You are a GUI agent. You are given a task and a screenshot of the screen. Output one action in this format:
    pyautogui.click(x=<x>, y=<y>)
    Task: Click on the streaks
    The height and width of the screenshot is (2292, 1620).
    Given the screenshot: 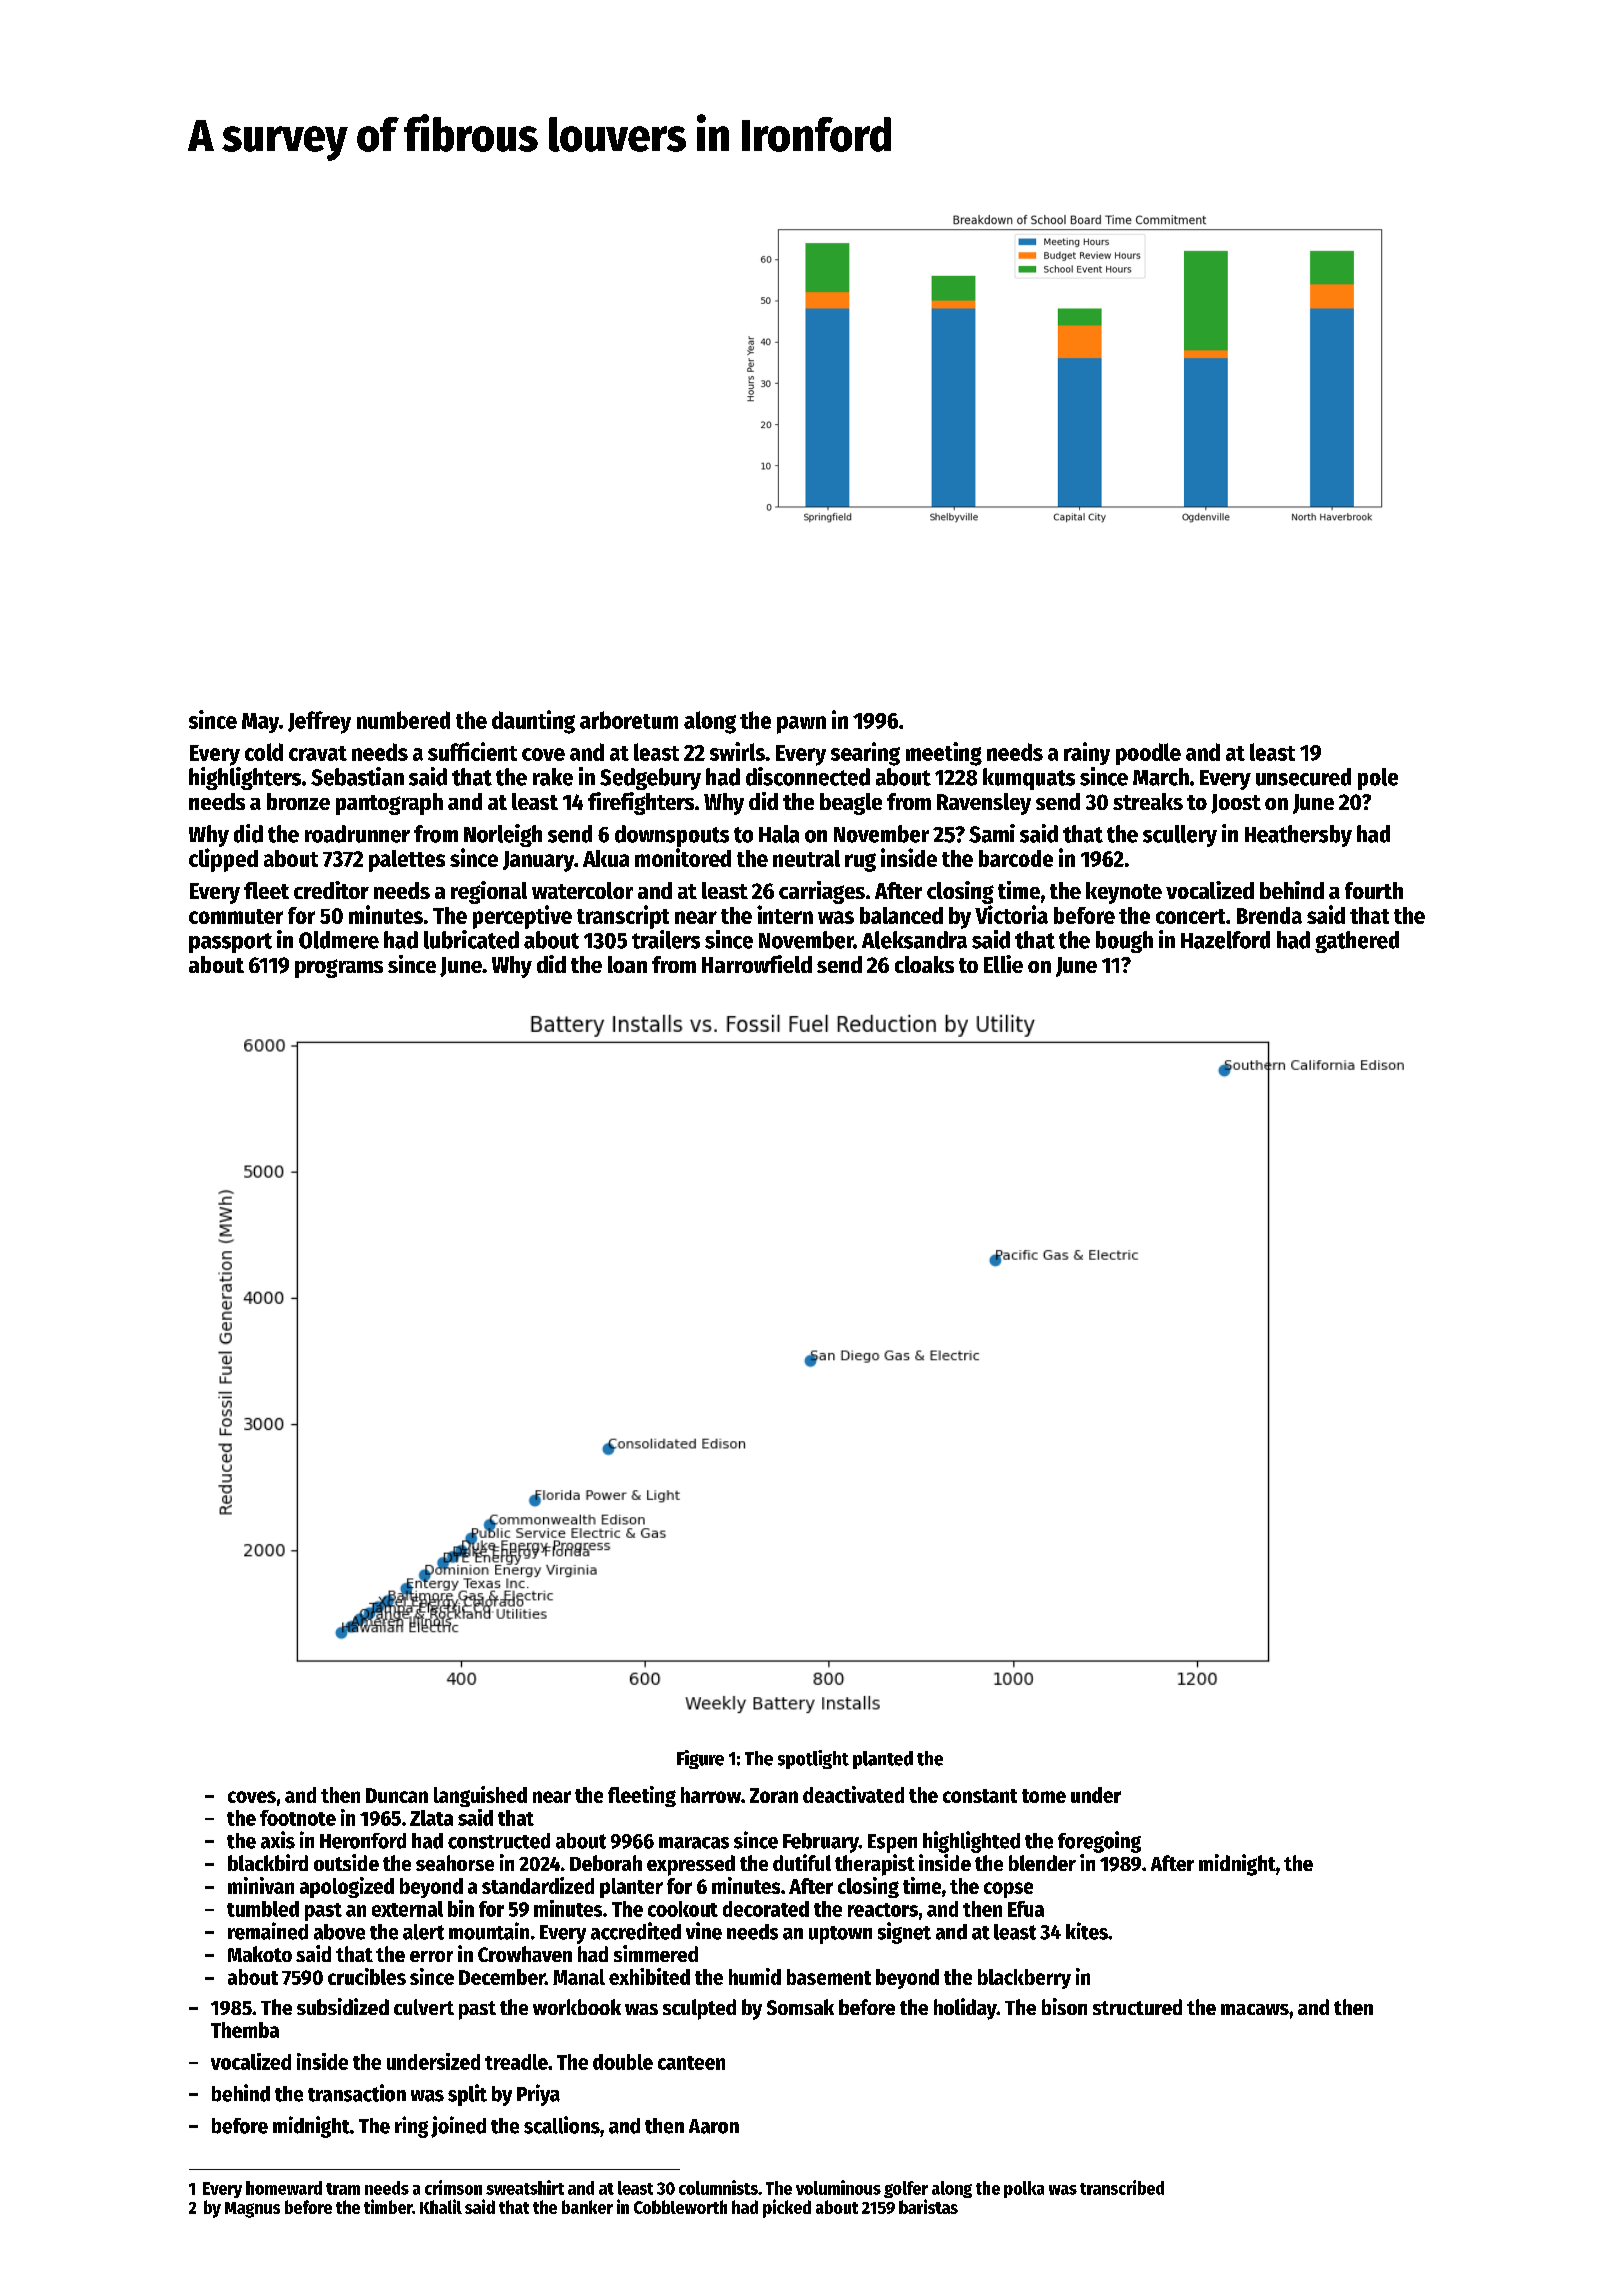 What is the action you would take?
    pyautogui.click(x=1148, y=801)
